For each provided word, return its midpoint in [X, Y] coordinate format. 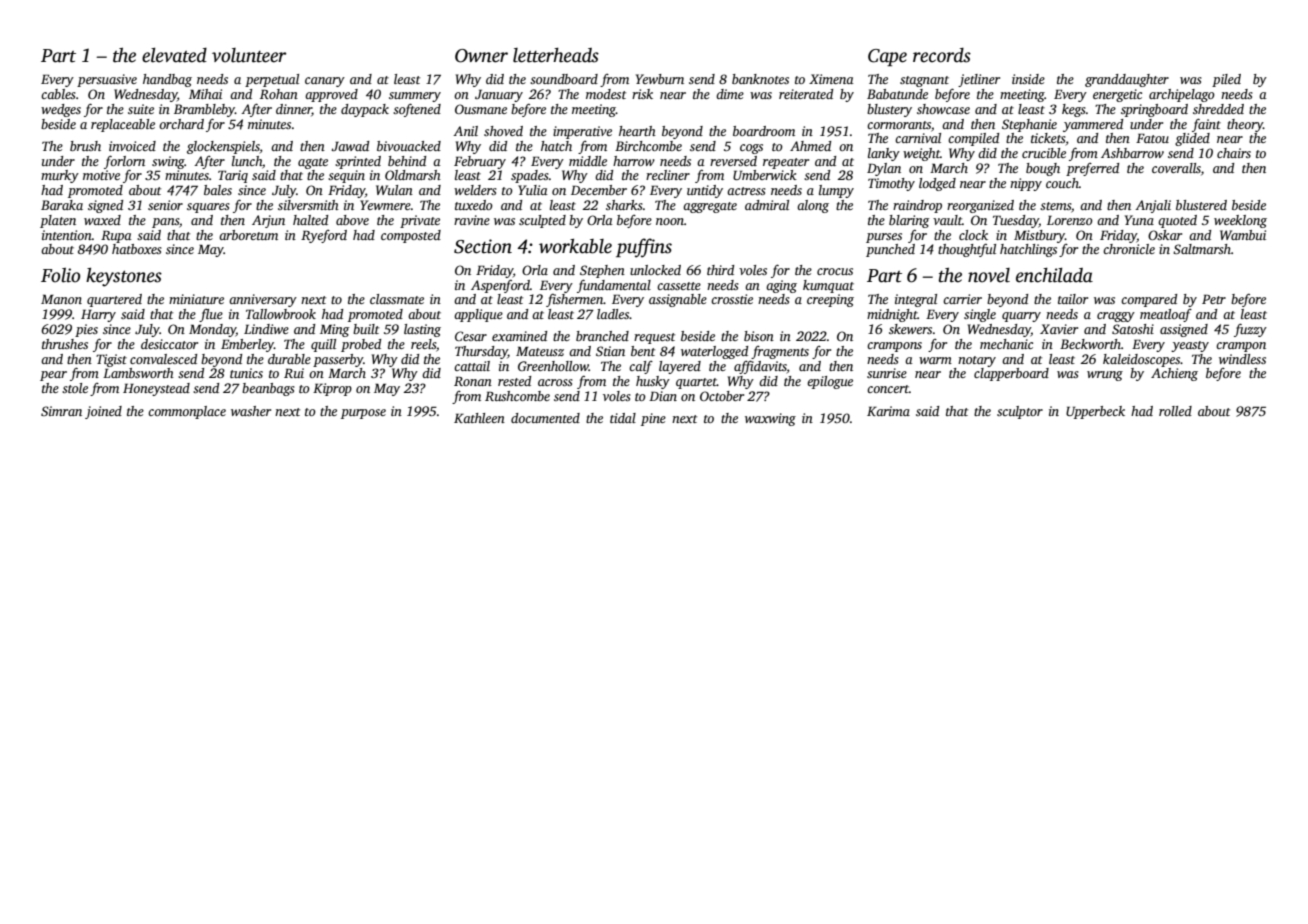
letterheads [556, 55]
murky [60, 176]
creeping [830, 300]
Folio [60, 275]
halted [310, 220]
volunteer [249, 55]
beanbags [268, 389]
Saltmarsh [1202, 249]
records [942, 55]
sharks [624, 205]
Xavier [1059, 329]
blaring [909, 221]
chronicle [1129, 249]
